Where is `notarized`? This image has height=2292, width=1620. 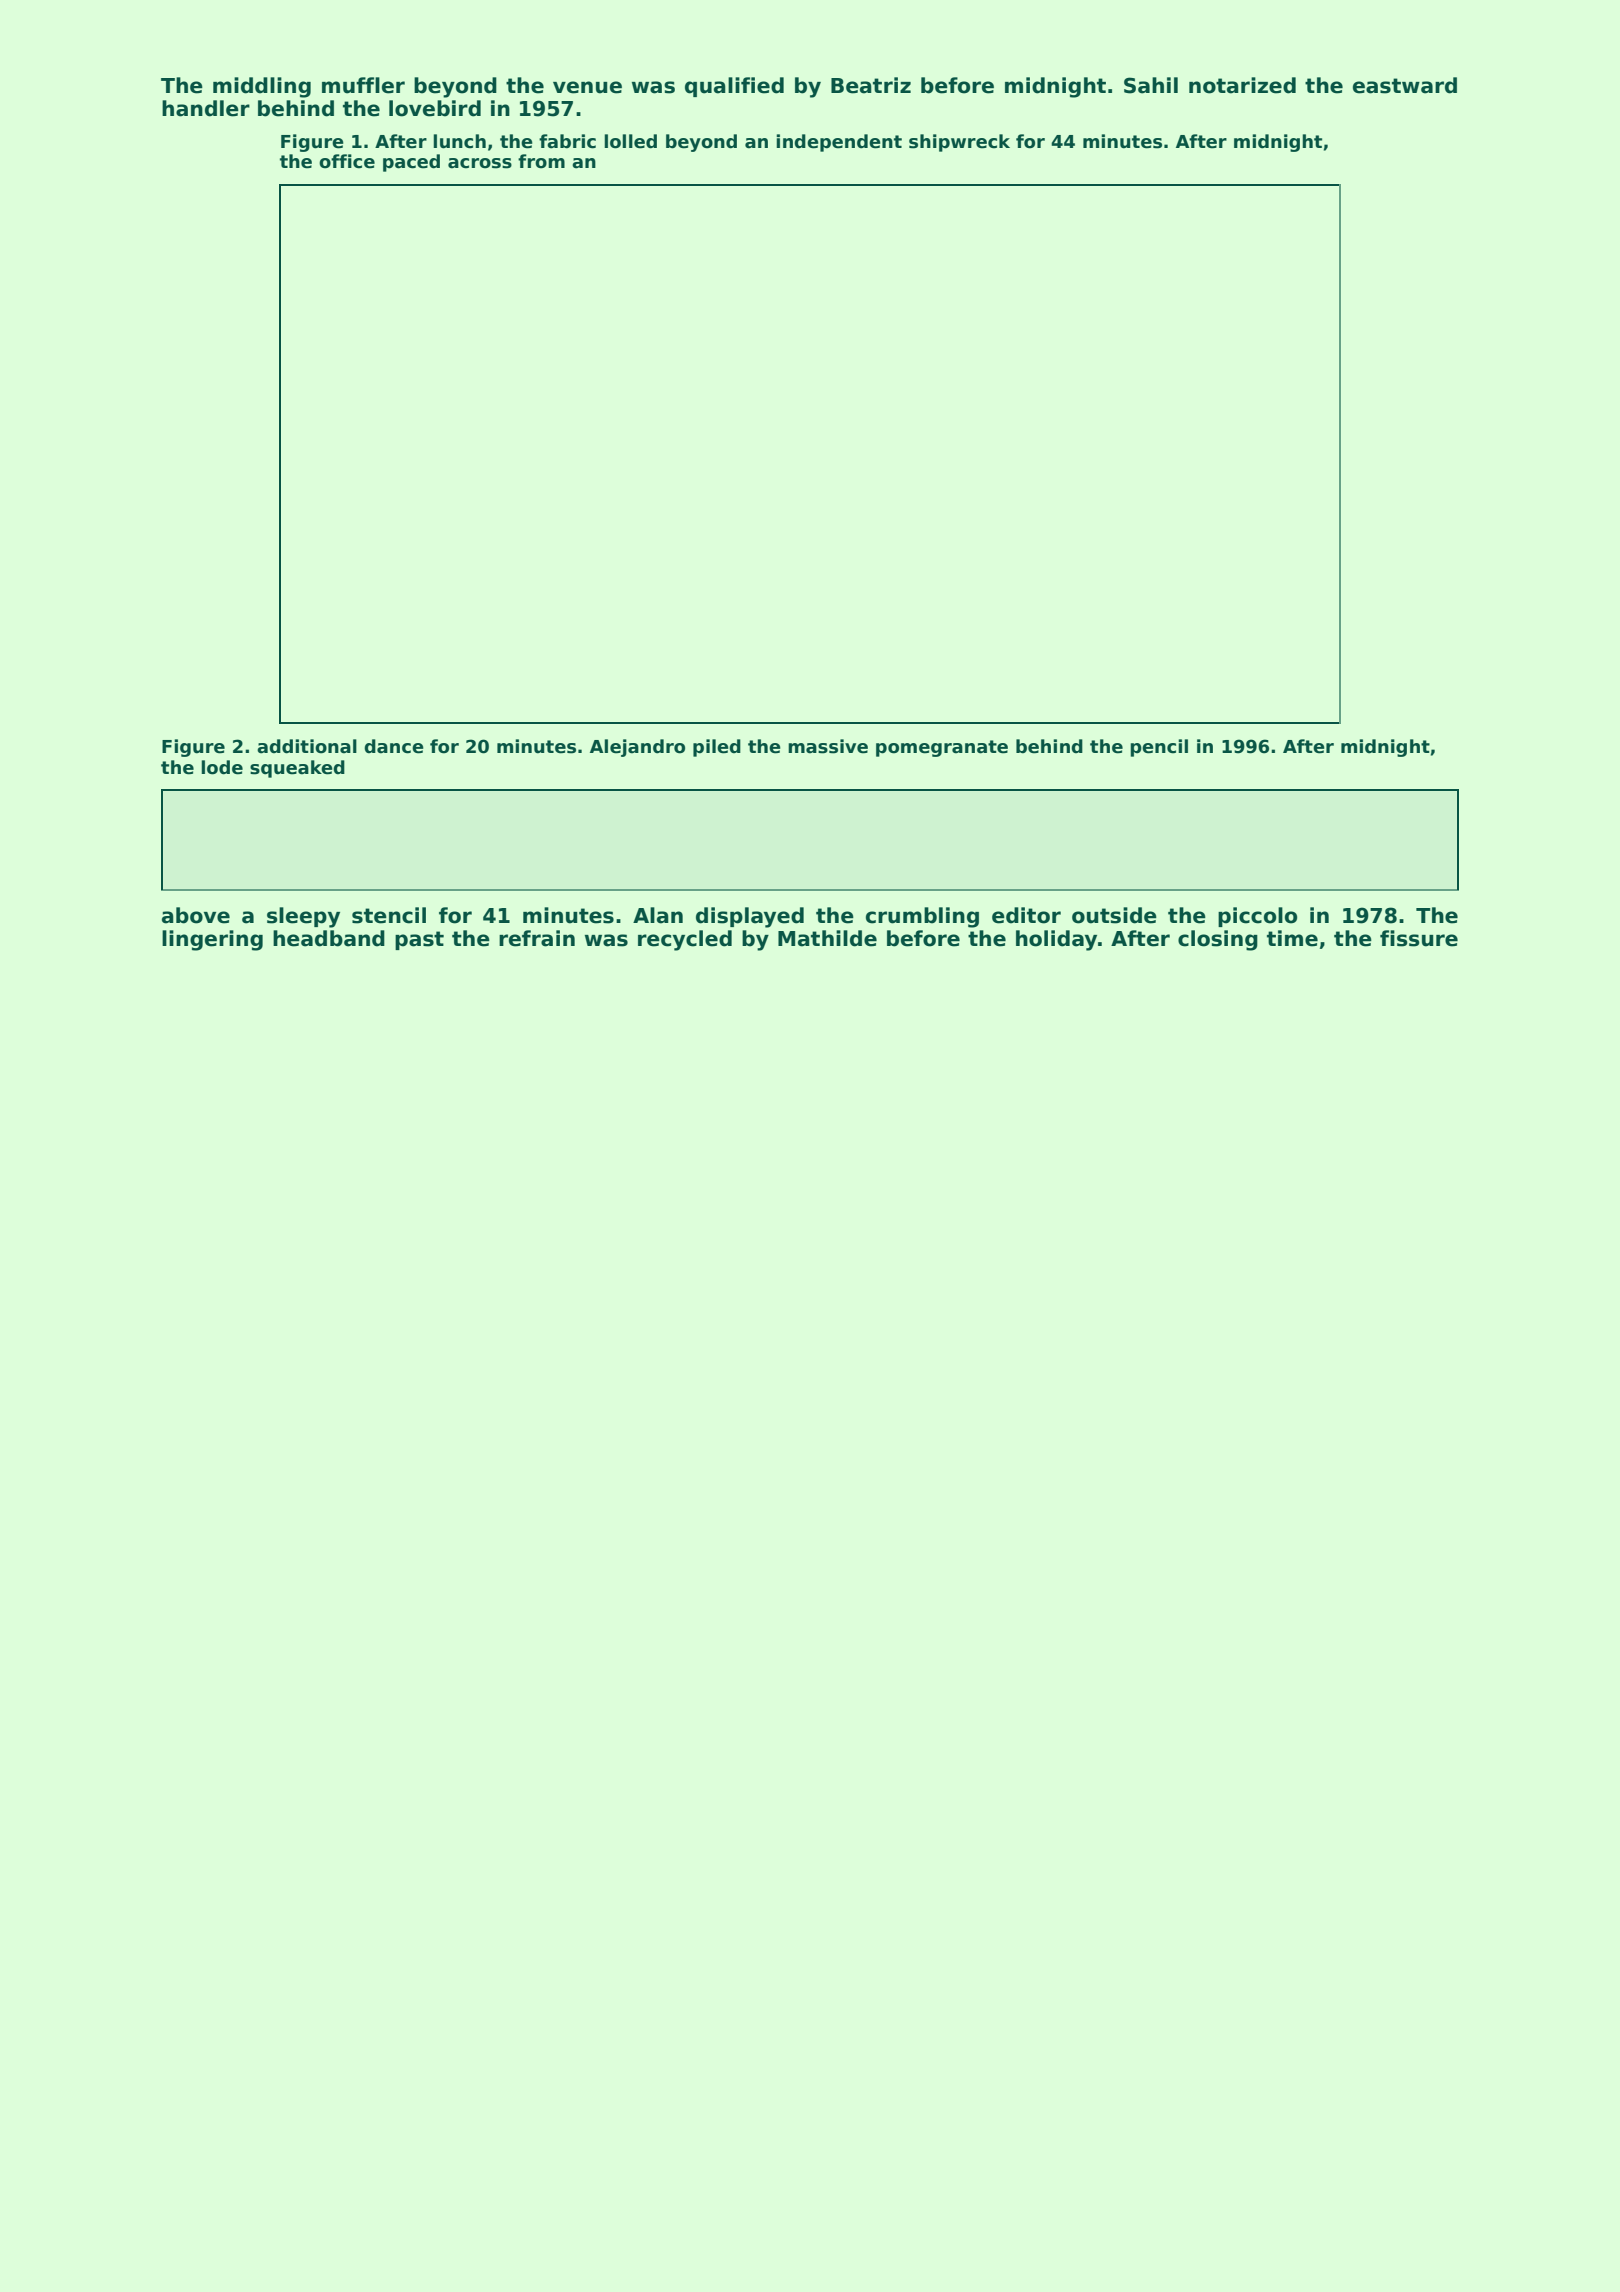 notarized is located at coordinates (1242, 85).
